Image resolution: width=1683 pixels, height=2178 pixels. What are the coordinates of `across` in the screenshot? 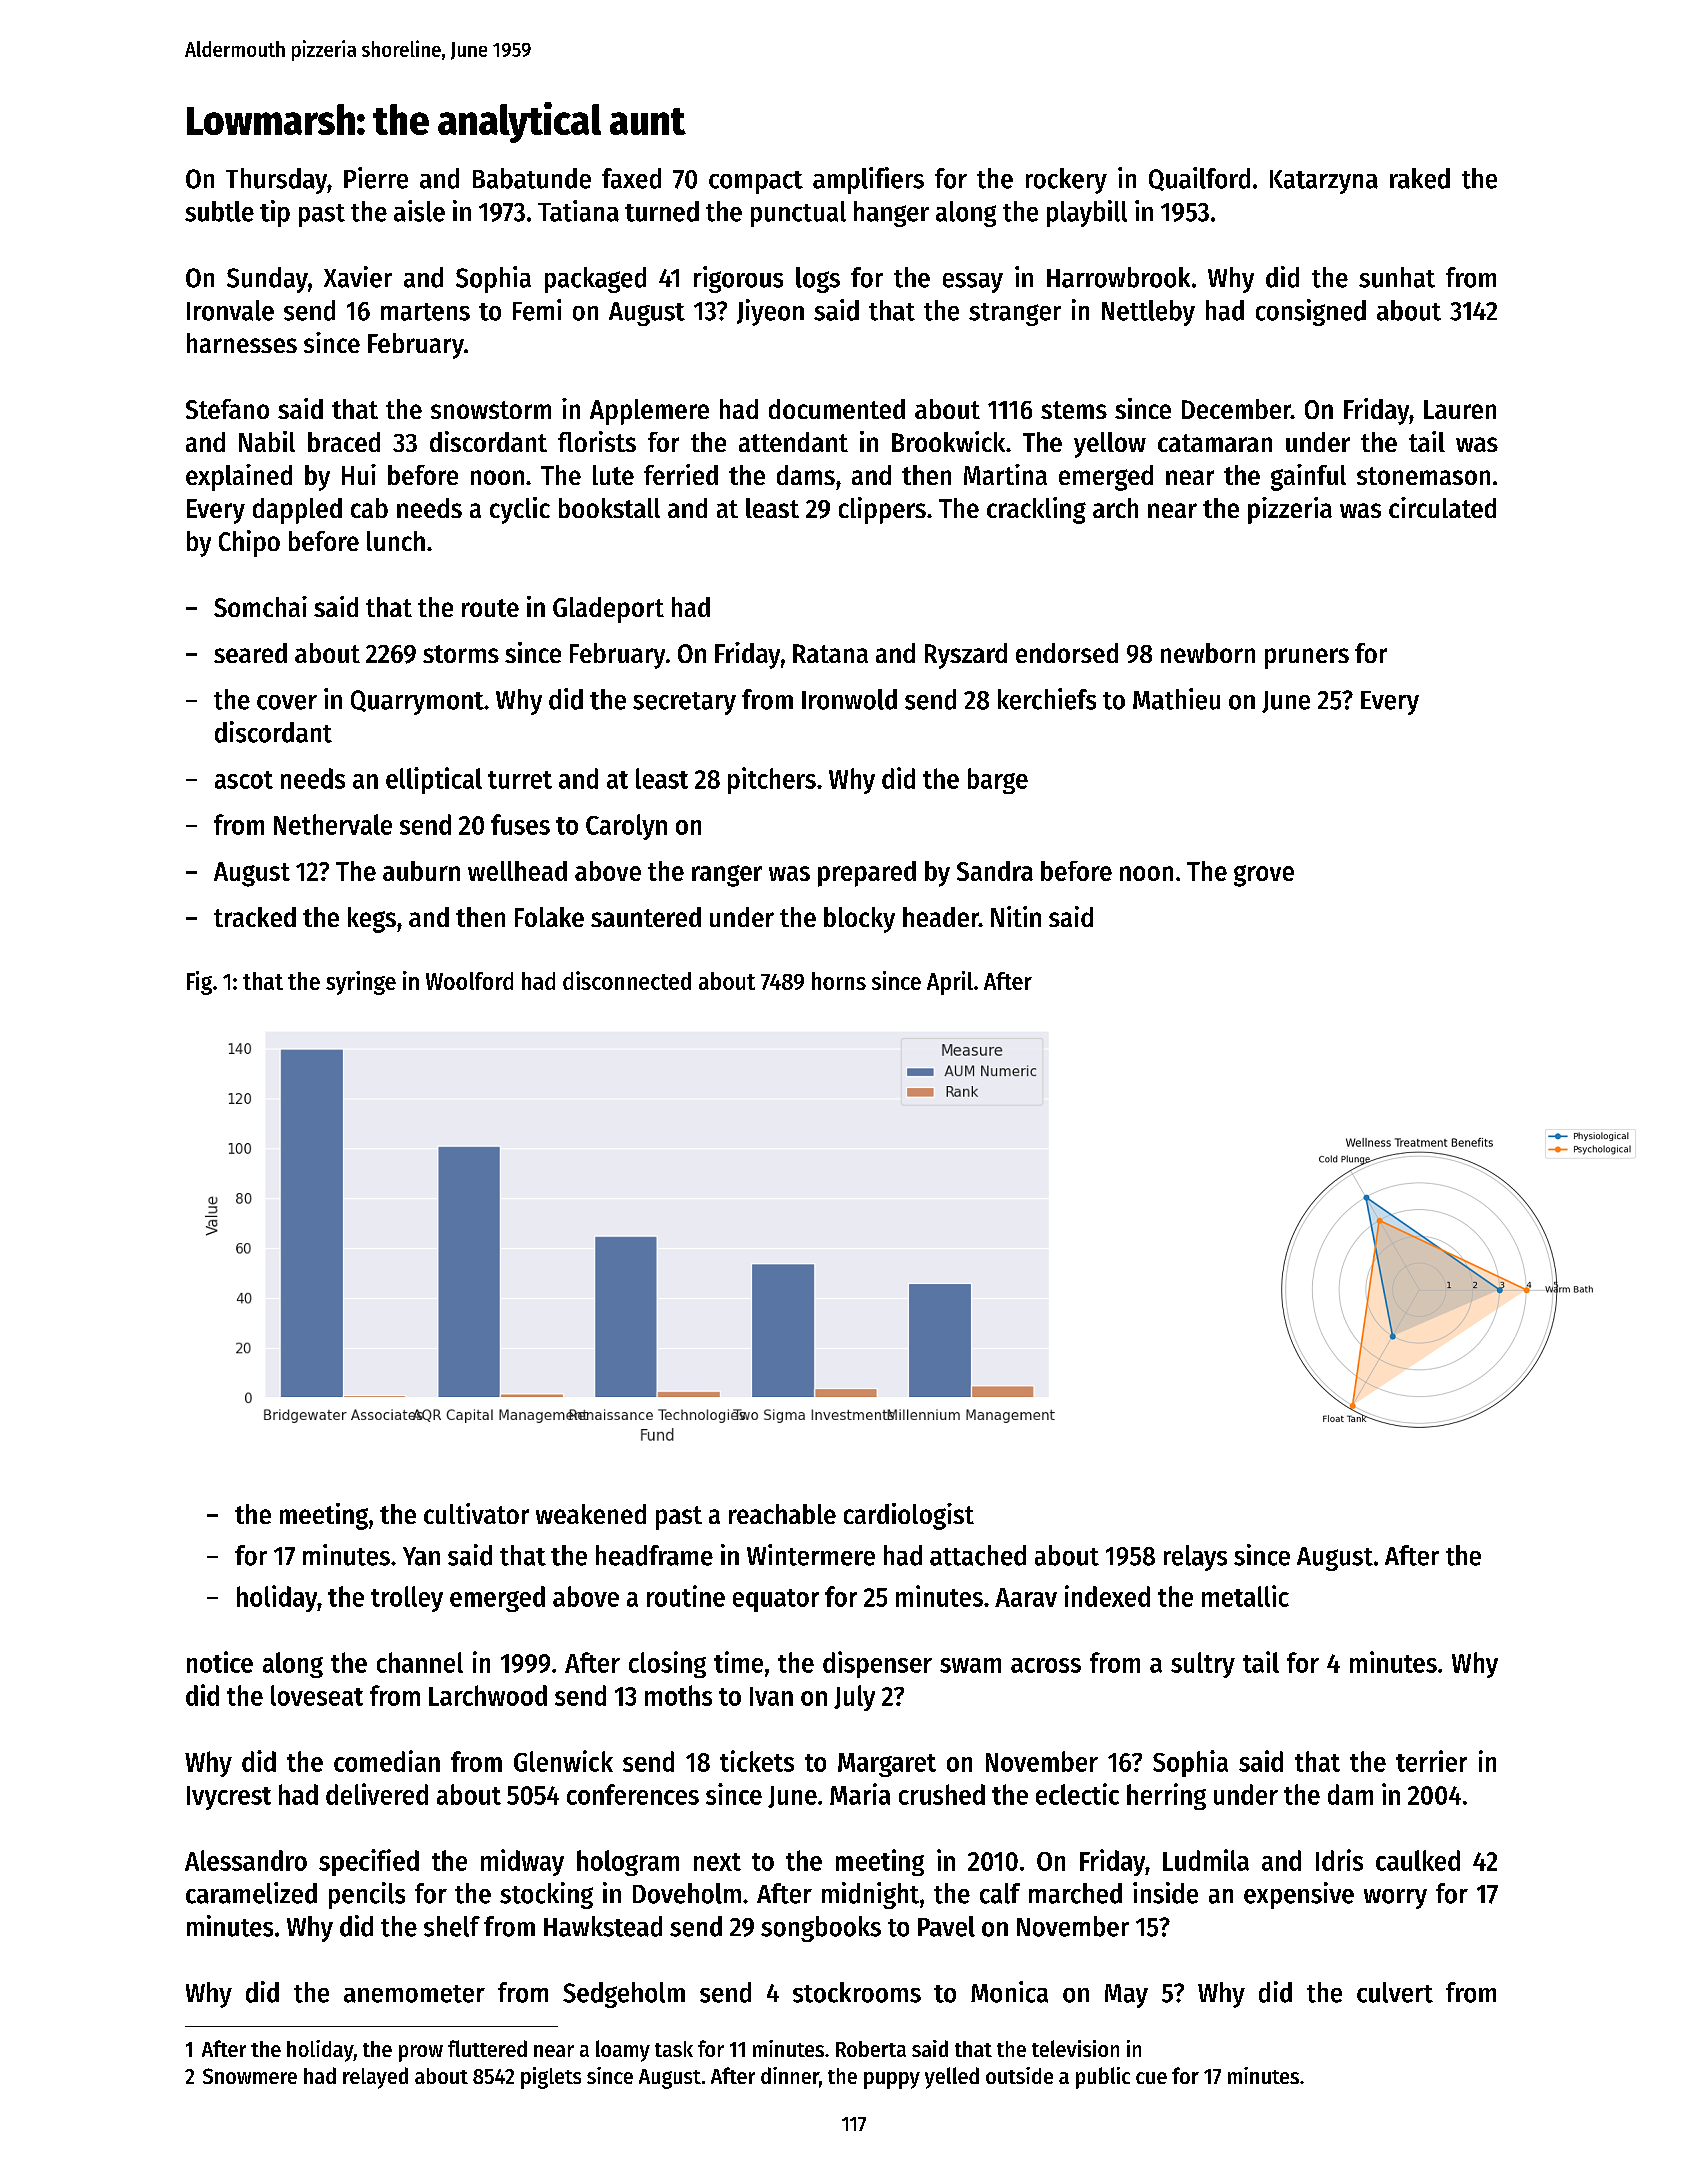 It's located at (1046, 1665).
